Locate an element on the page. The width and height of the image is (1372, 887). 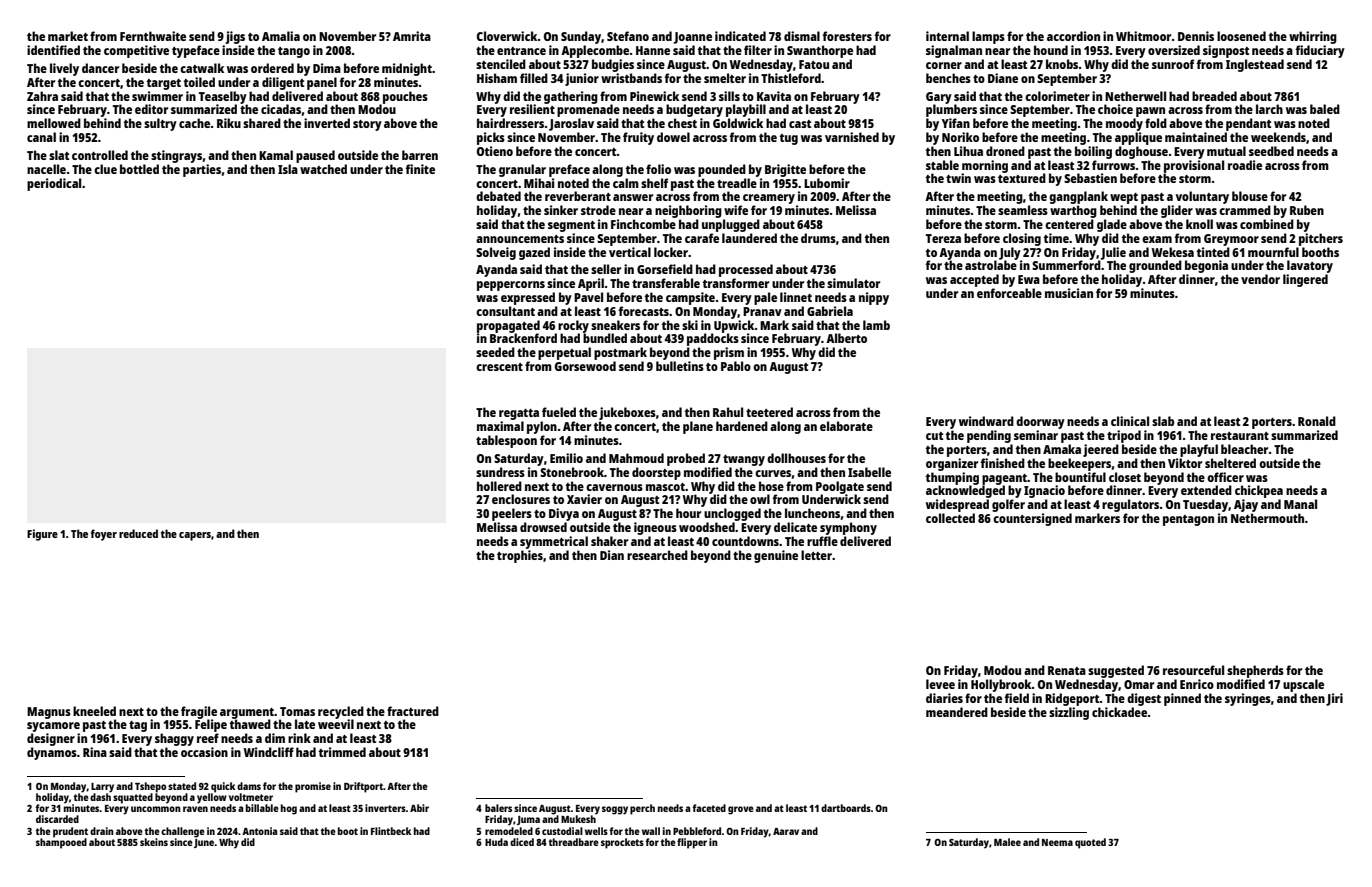
crammed is located at coordinates (1245, 210).
